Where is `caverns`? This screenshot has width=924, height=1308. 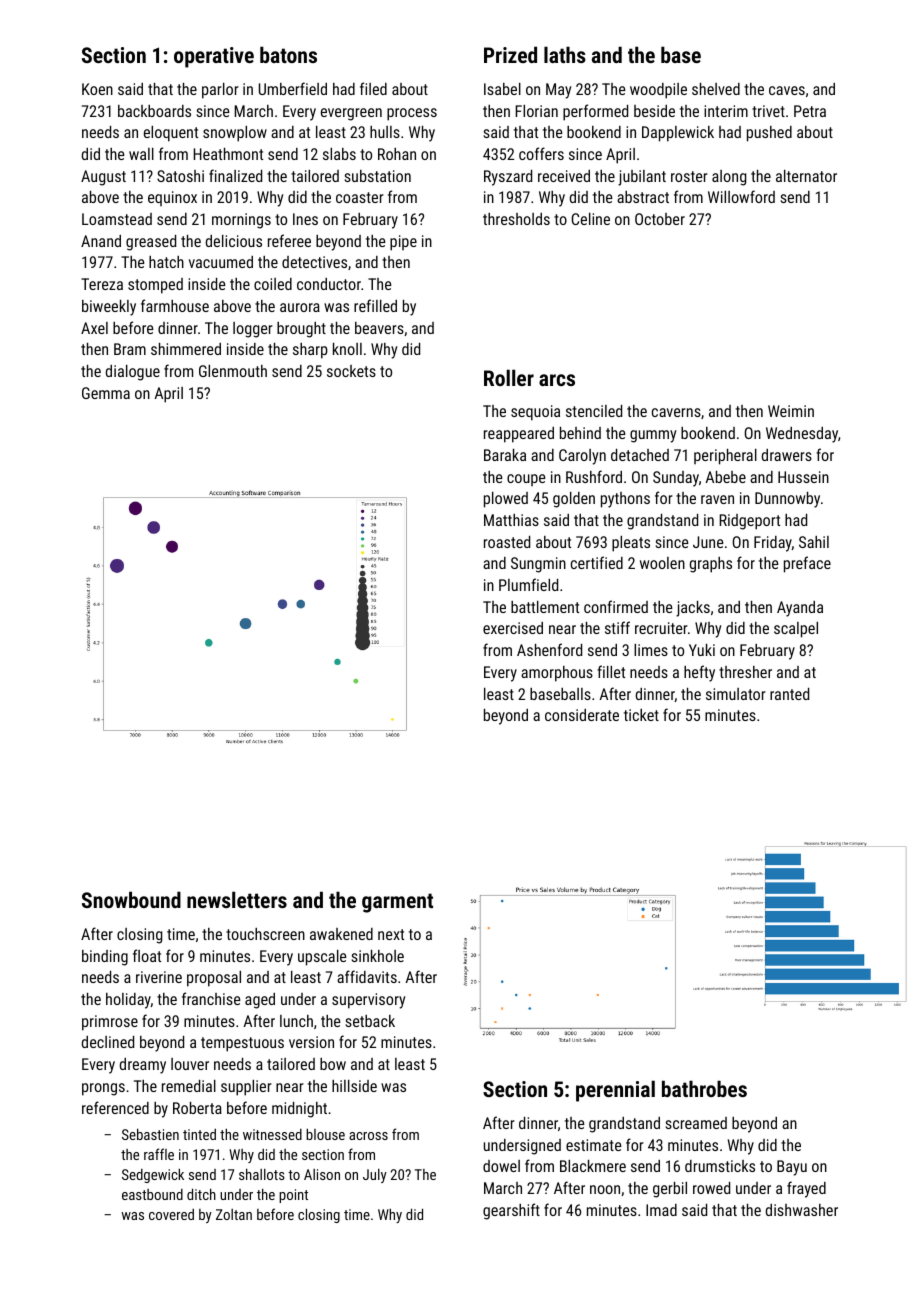
caverns is located at coordinates (676, 412).
